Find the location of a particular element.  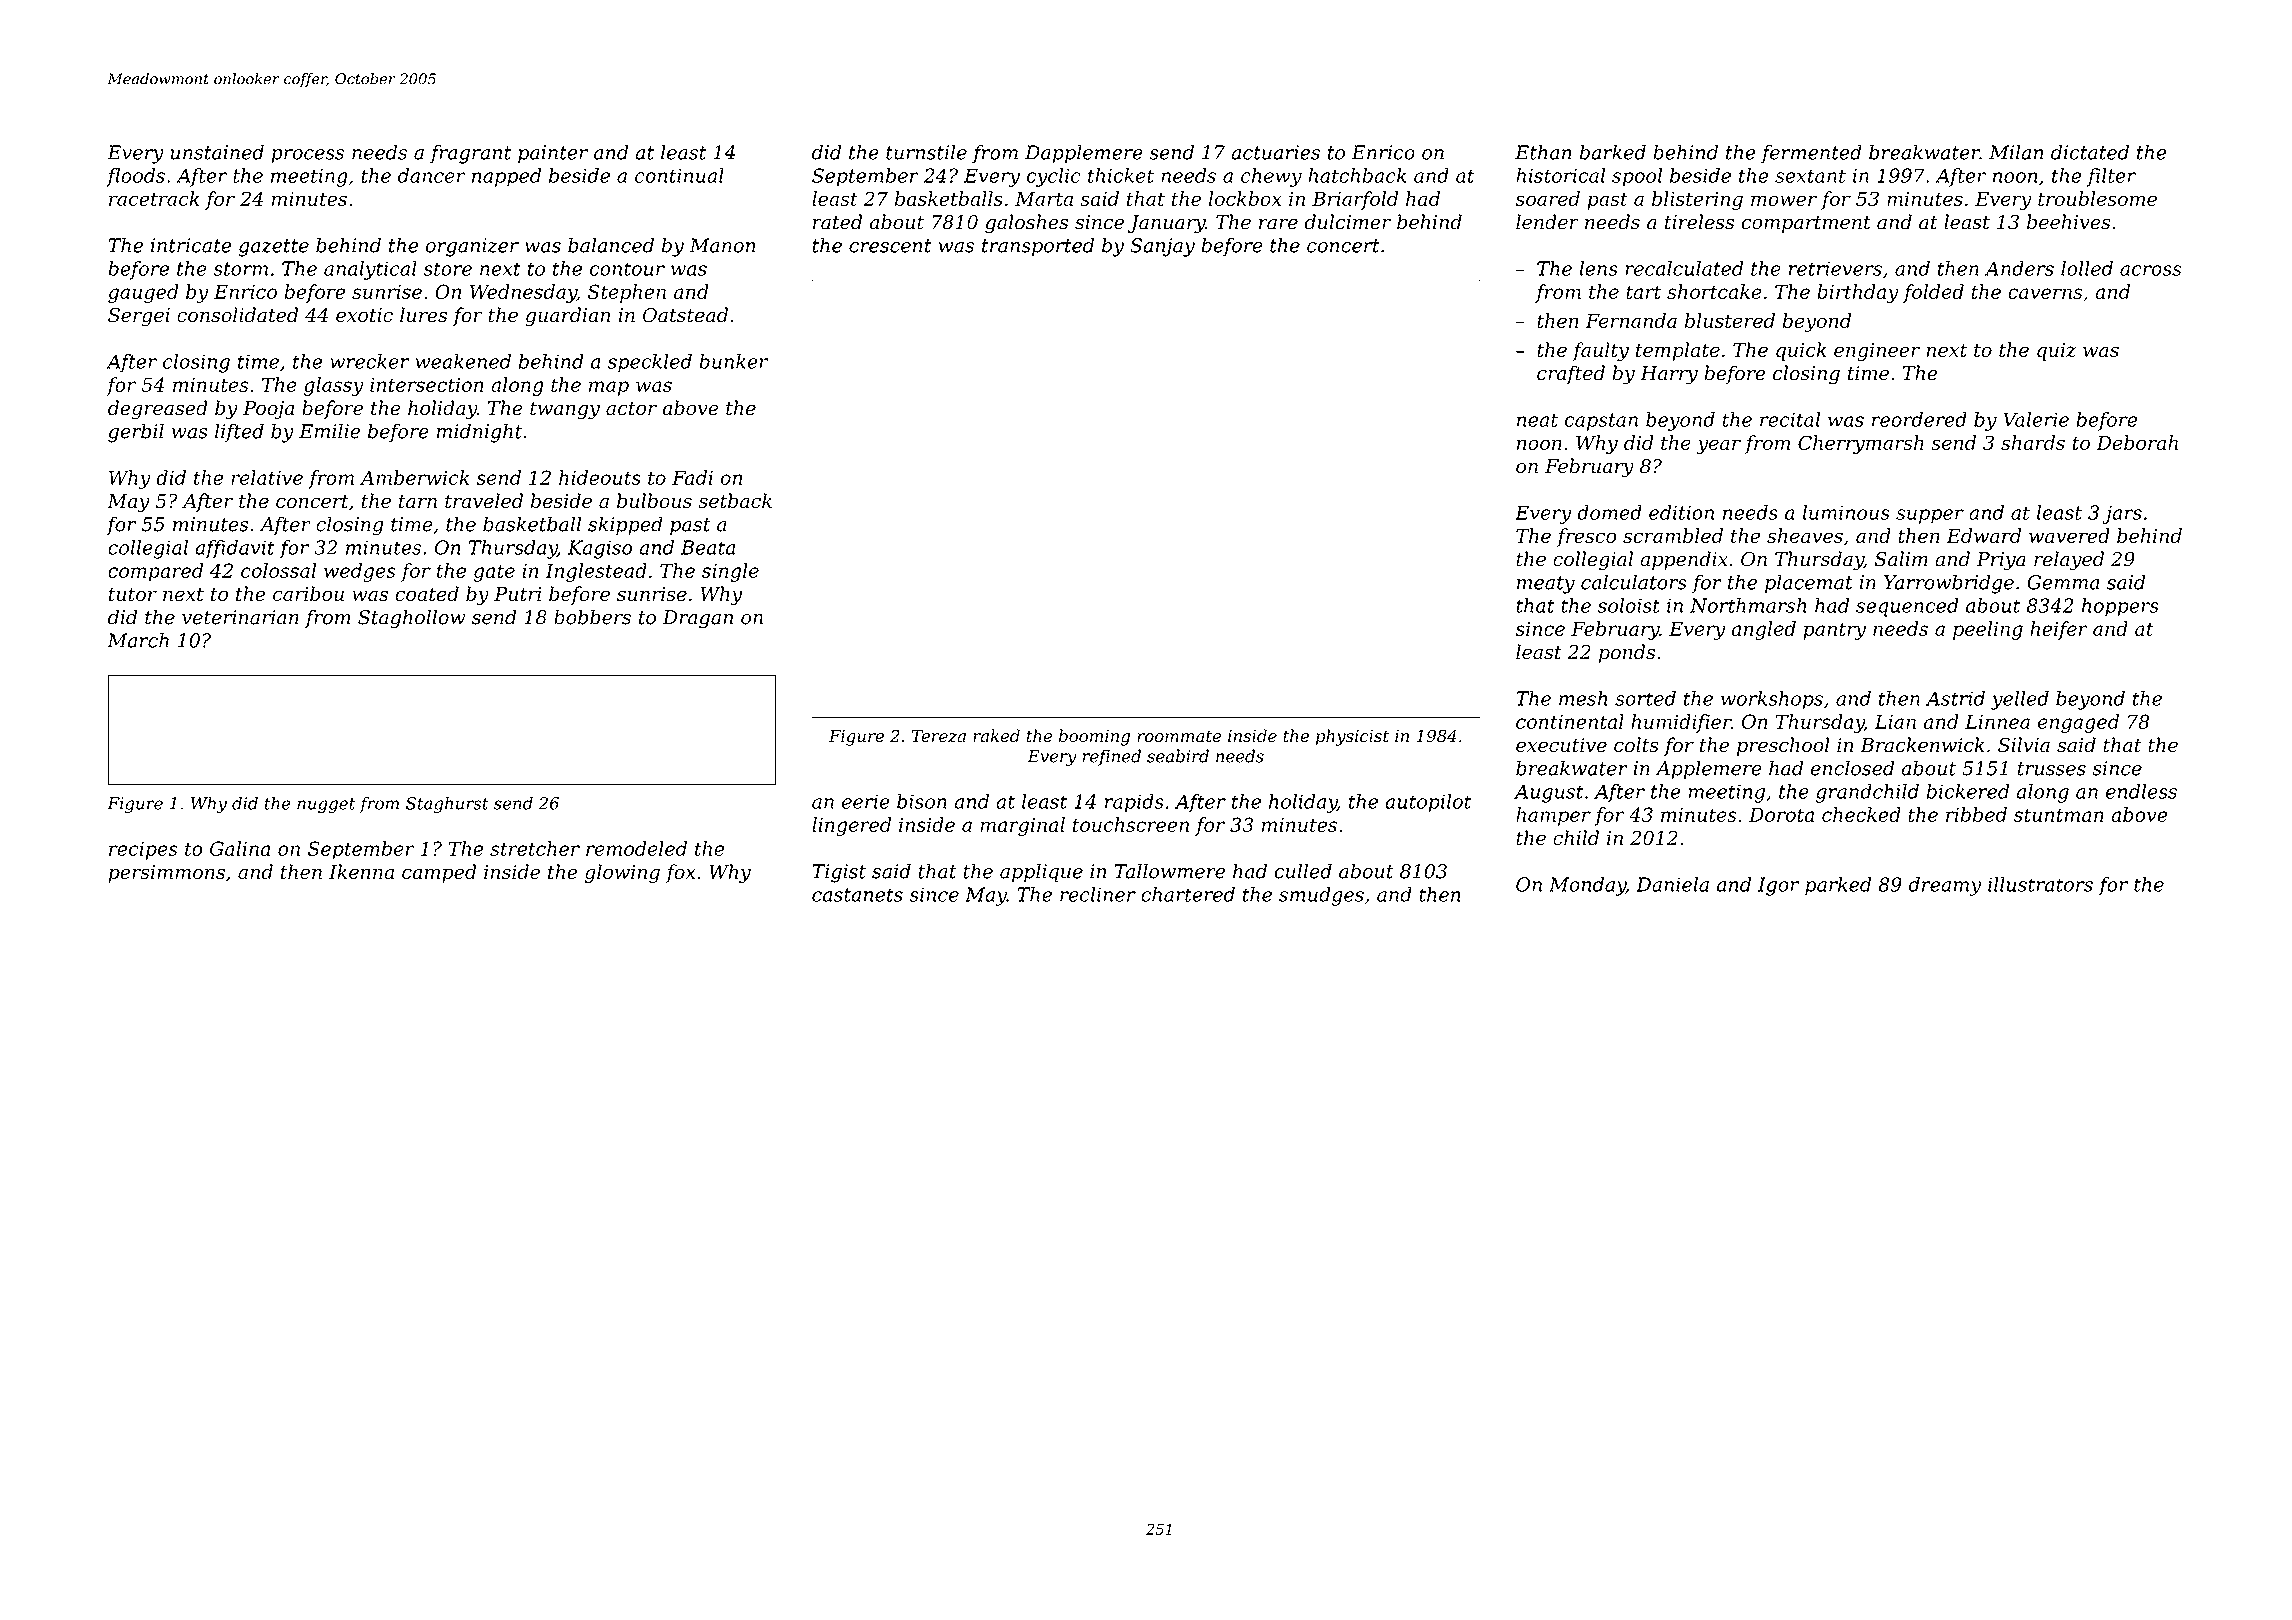

coated is located at coordinates (427, 594).
